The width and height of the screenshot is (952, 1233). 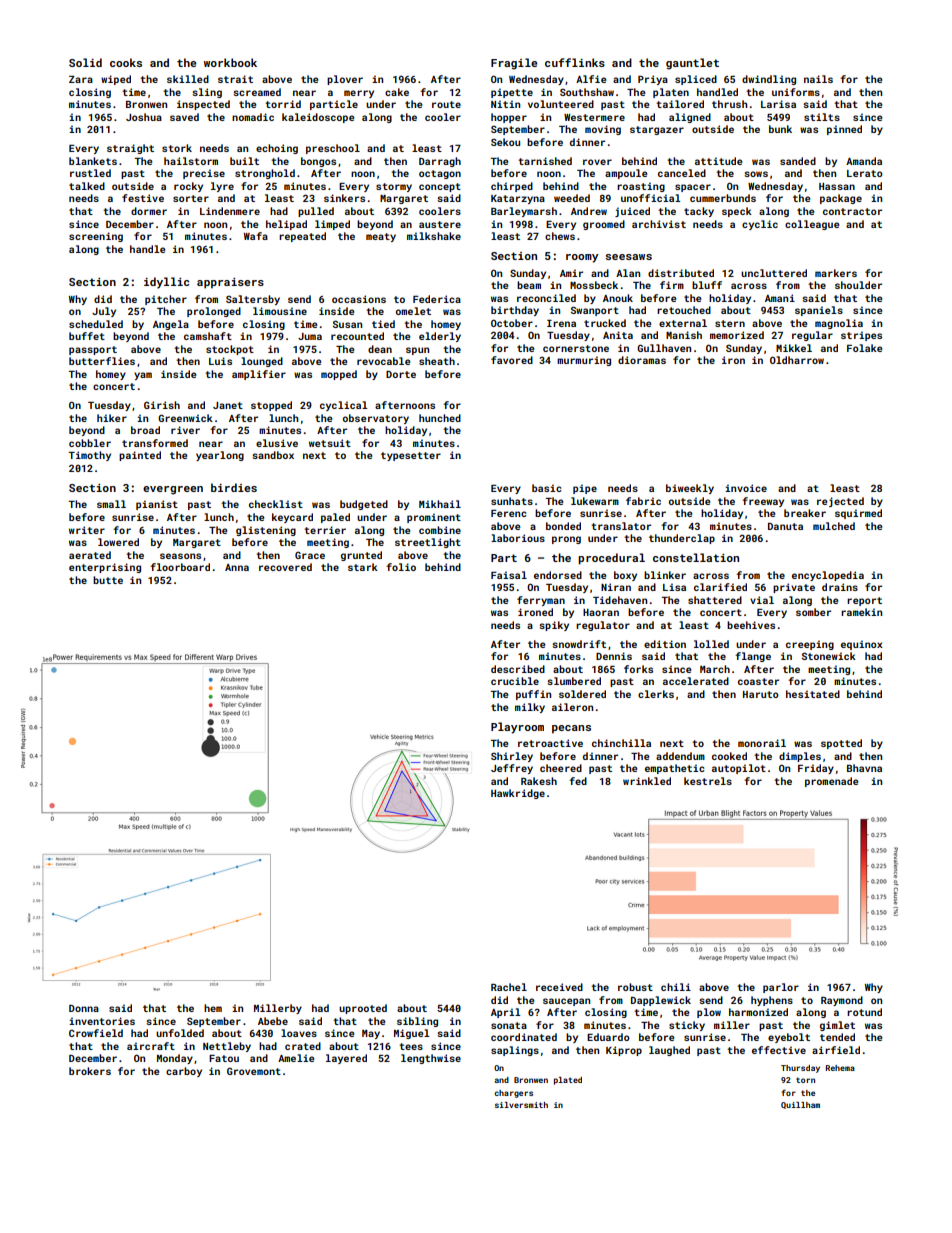 What do you see at coordinates (829, 656) in the screenshot?
I see `Stonewick` at bounding box center [829, 656].
